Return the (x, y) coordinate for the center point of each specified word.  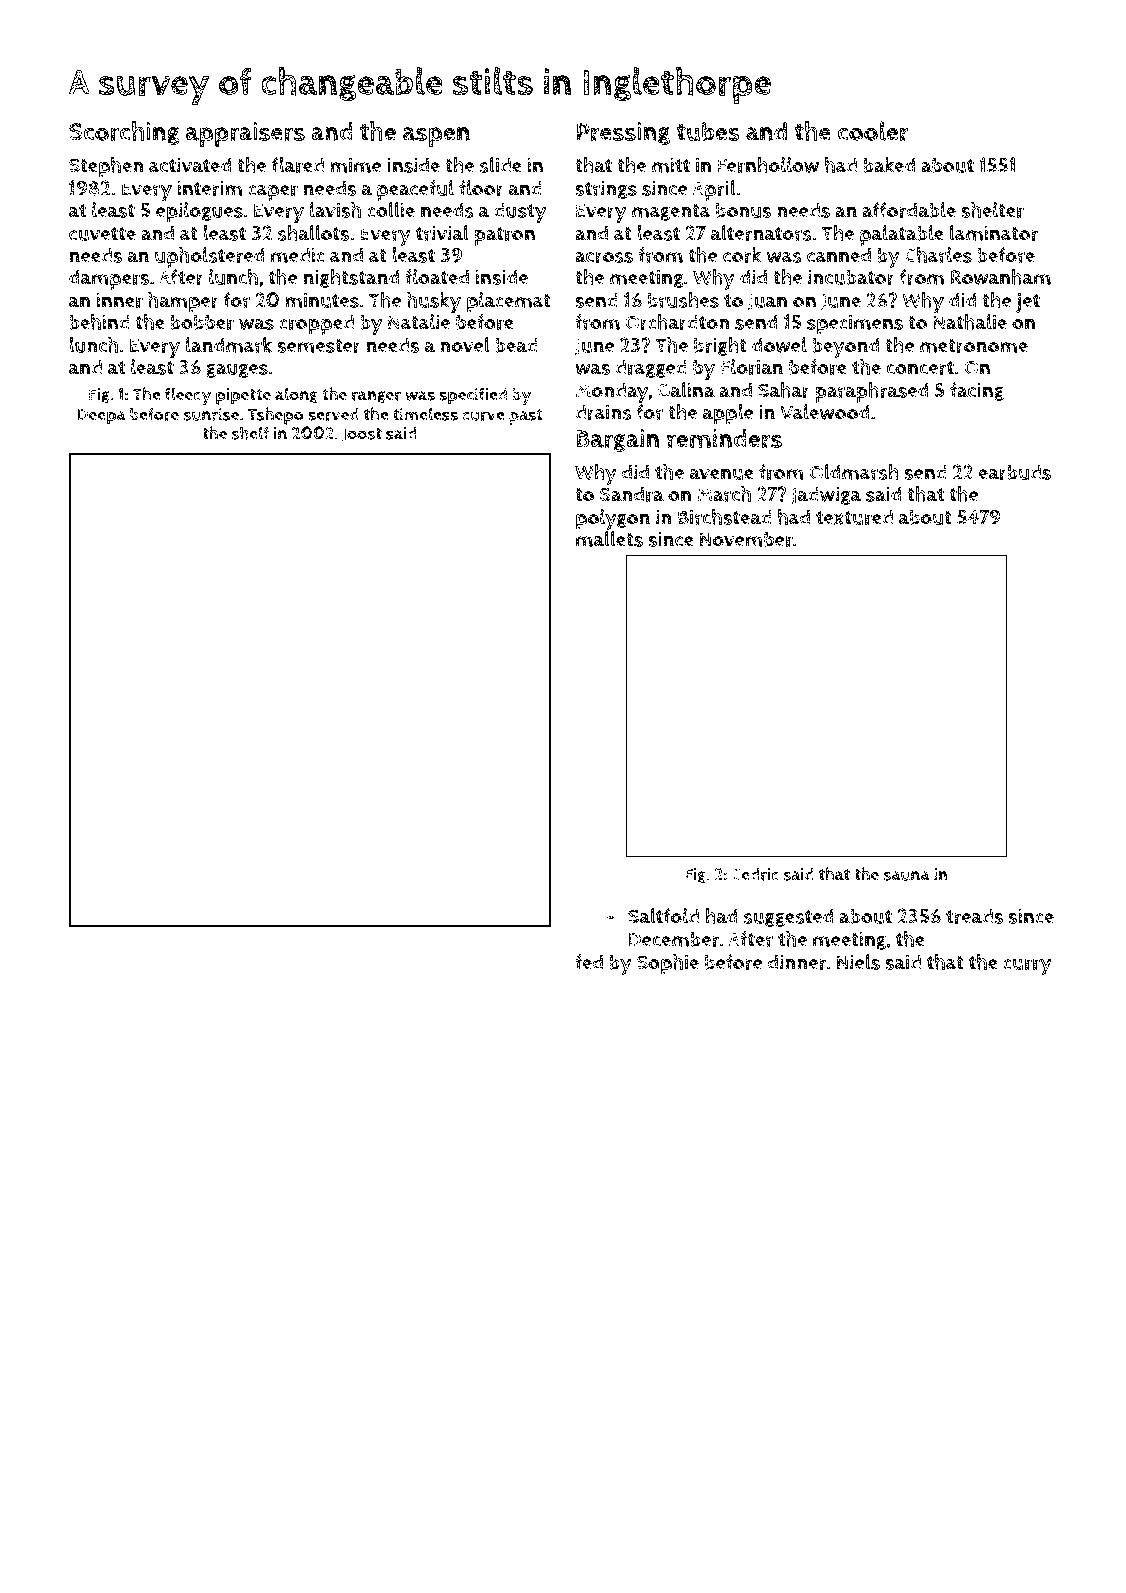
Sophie (668, 964)
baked (889, 165)
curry (1027, 967)
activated (190, 165)
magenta (671, 212)
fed (589, 962)
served (333, 414)
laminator (994, 233)
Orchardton (677, 322)
